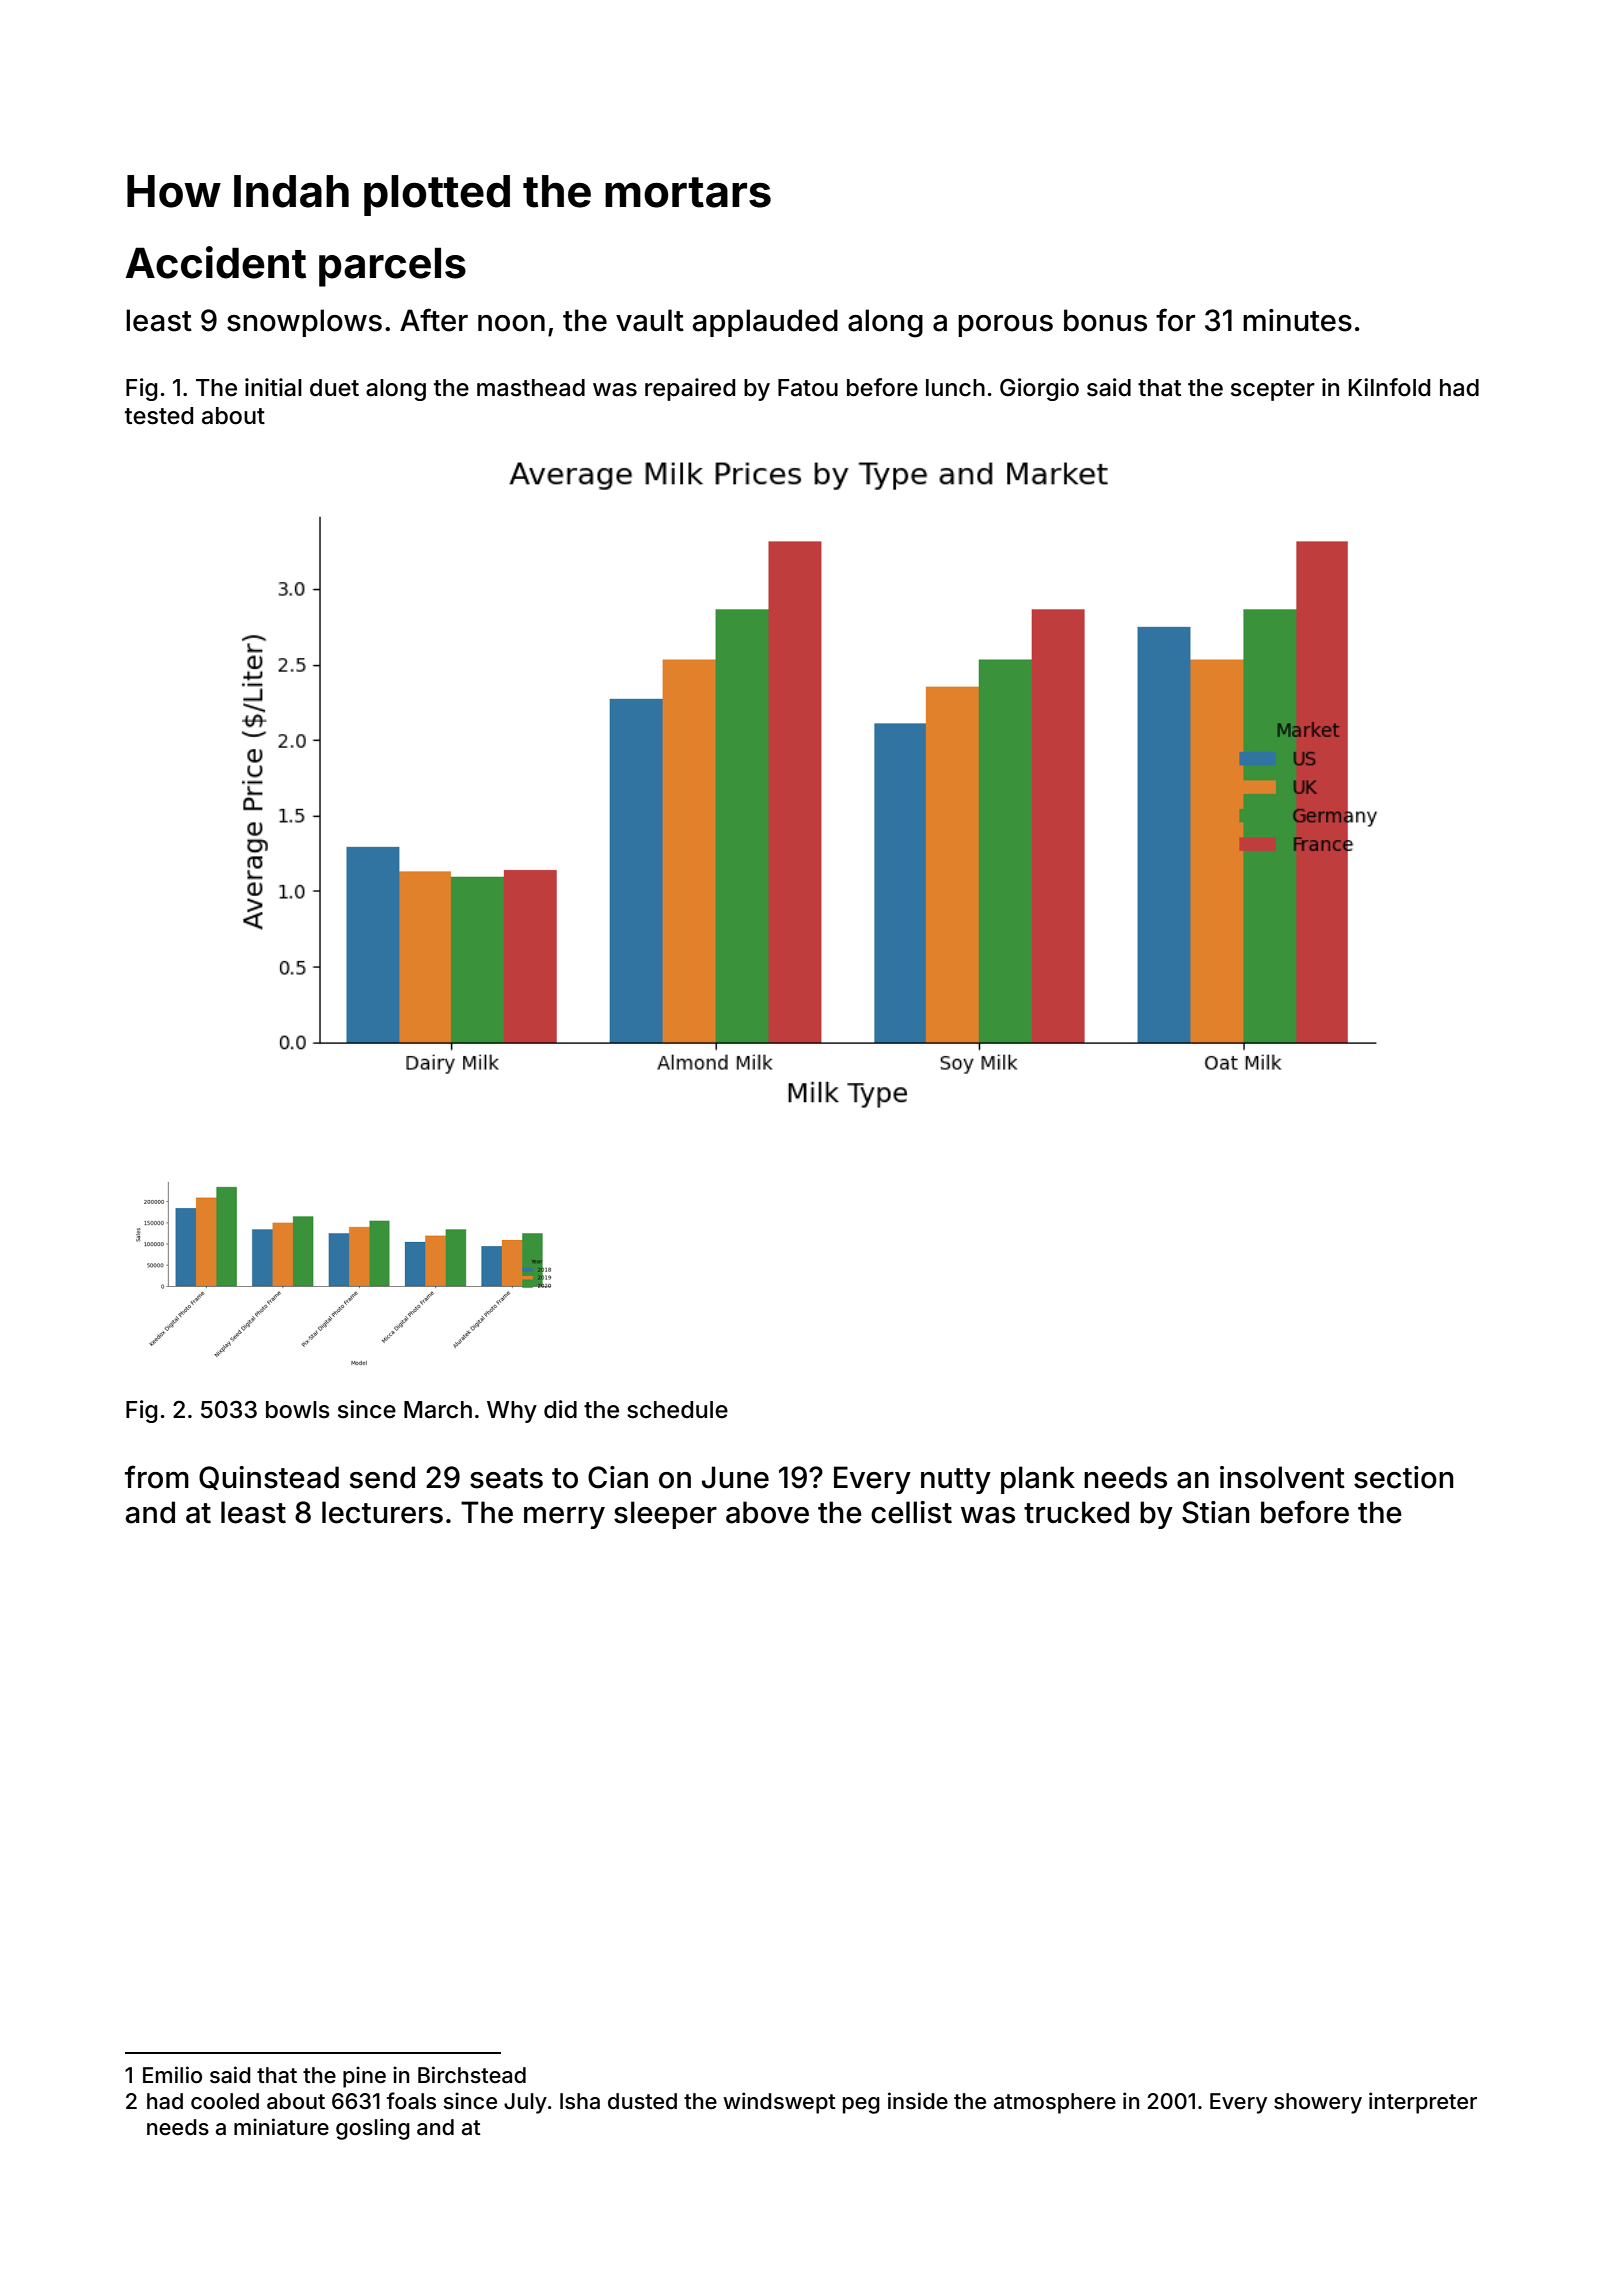 The image size is (1620, 2292). I want to click on schedule, so click(677, 1410).
